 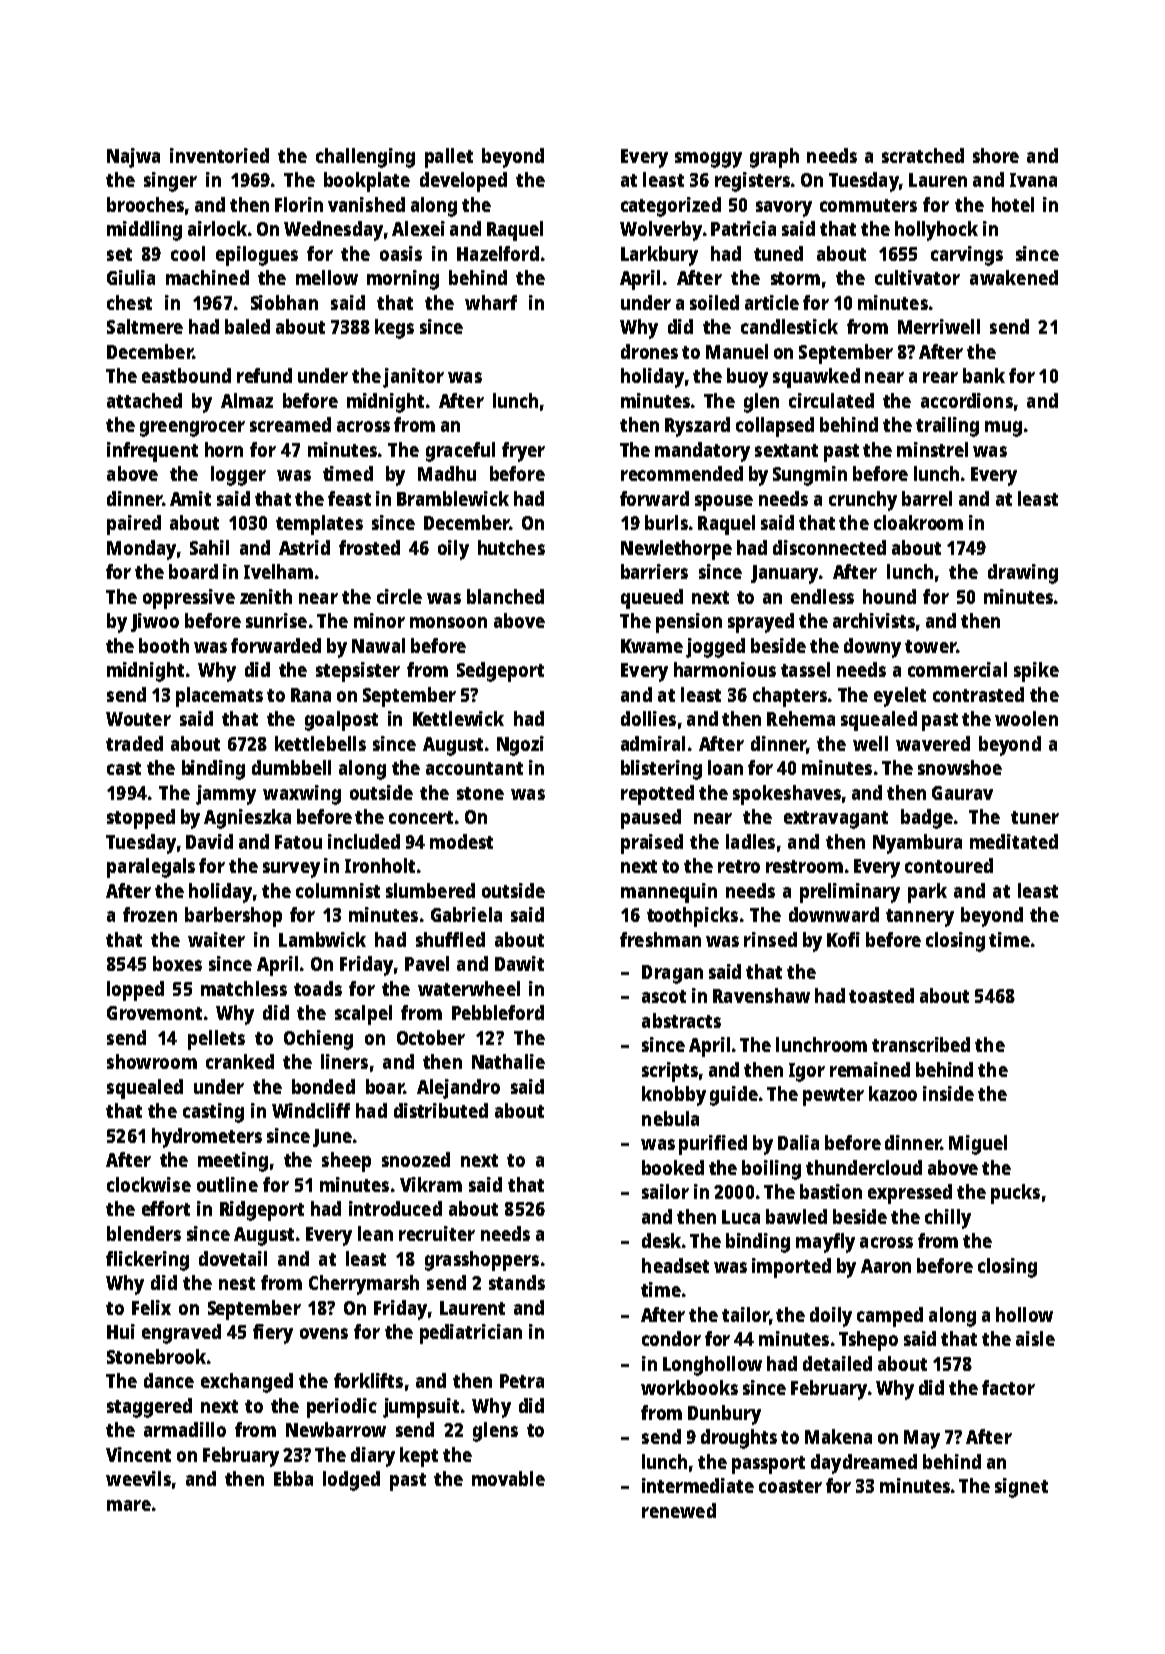 What do you see at coordinates (996, 155) in the screenshot?
I see `shore` at bounding box center [996, 155].
